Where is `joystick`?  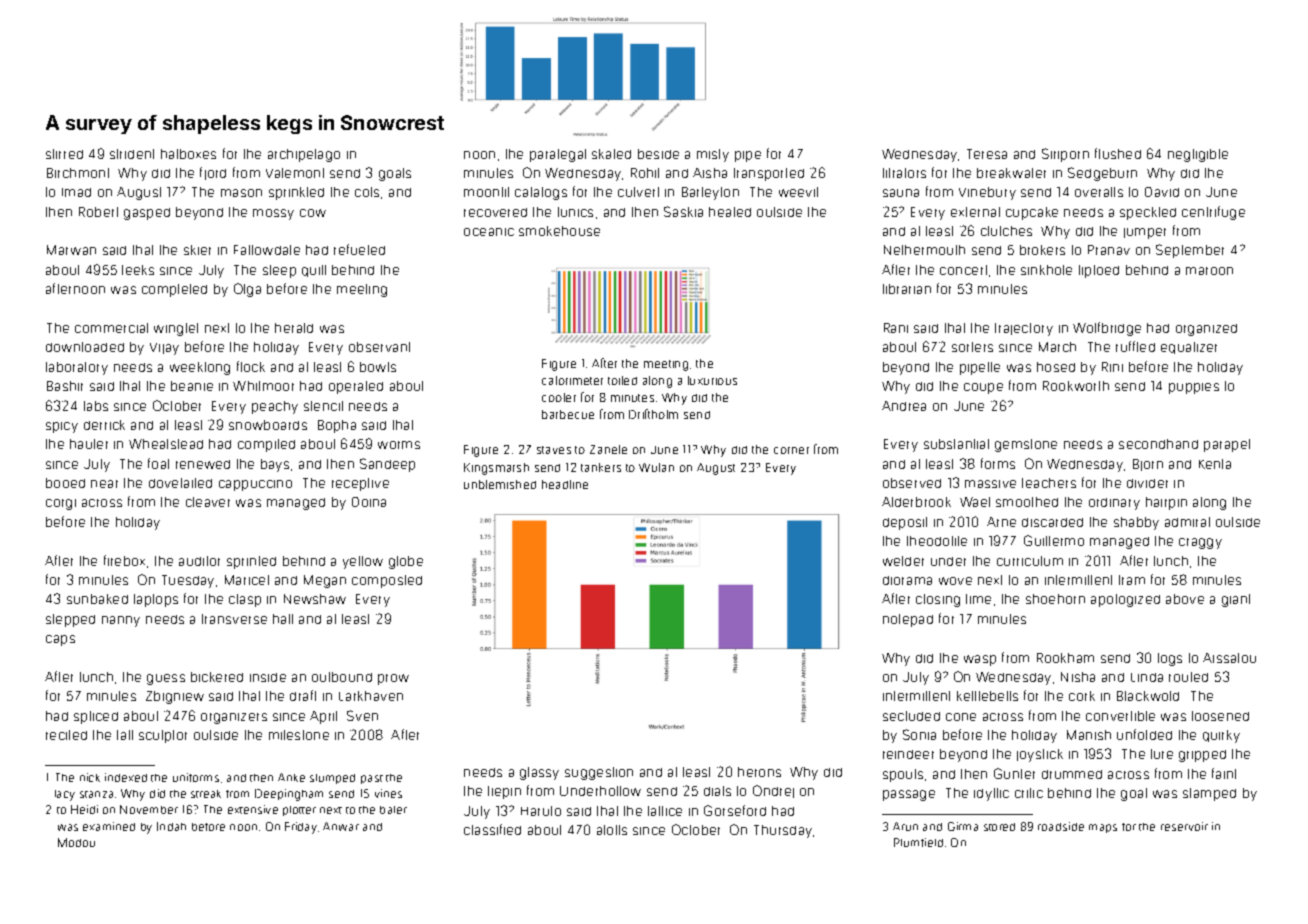 joystick is located at coordinates (1040, 755).
